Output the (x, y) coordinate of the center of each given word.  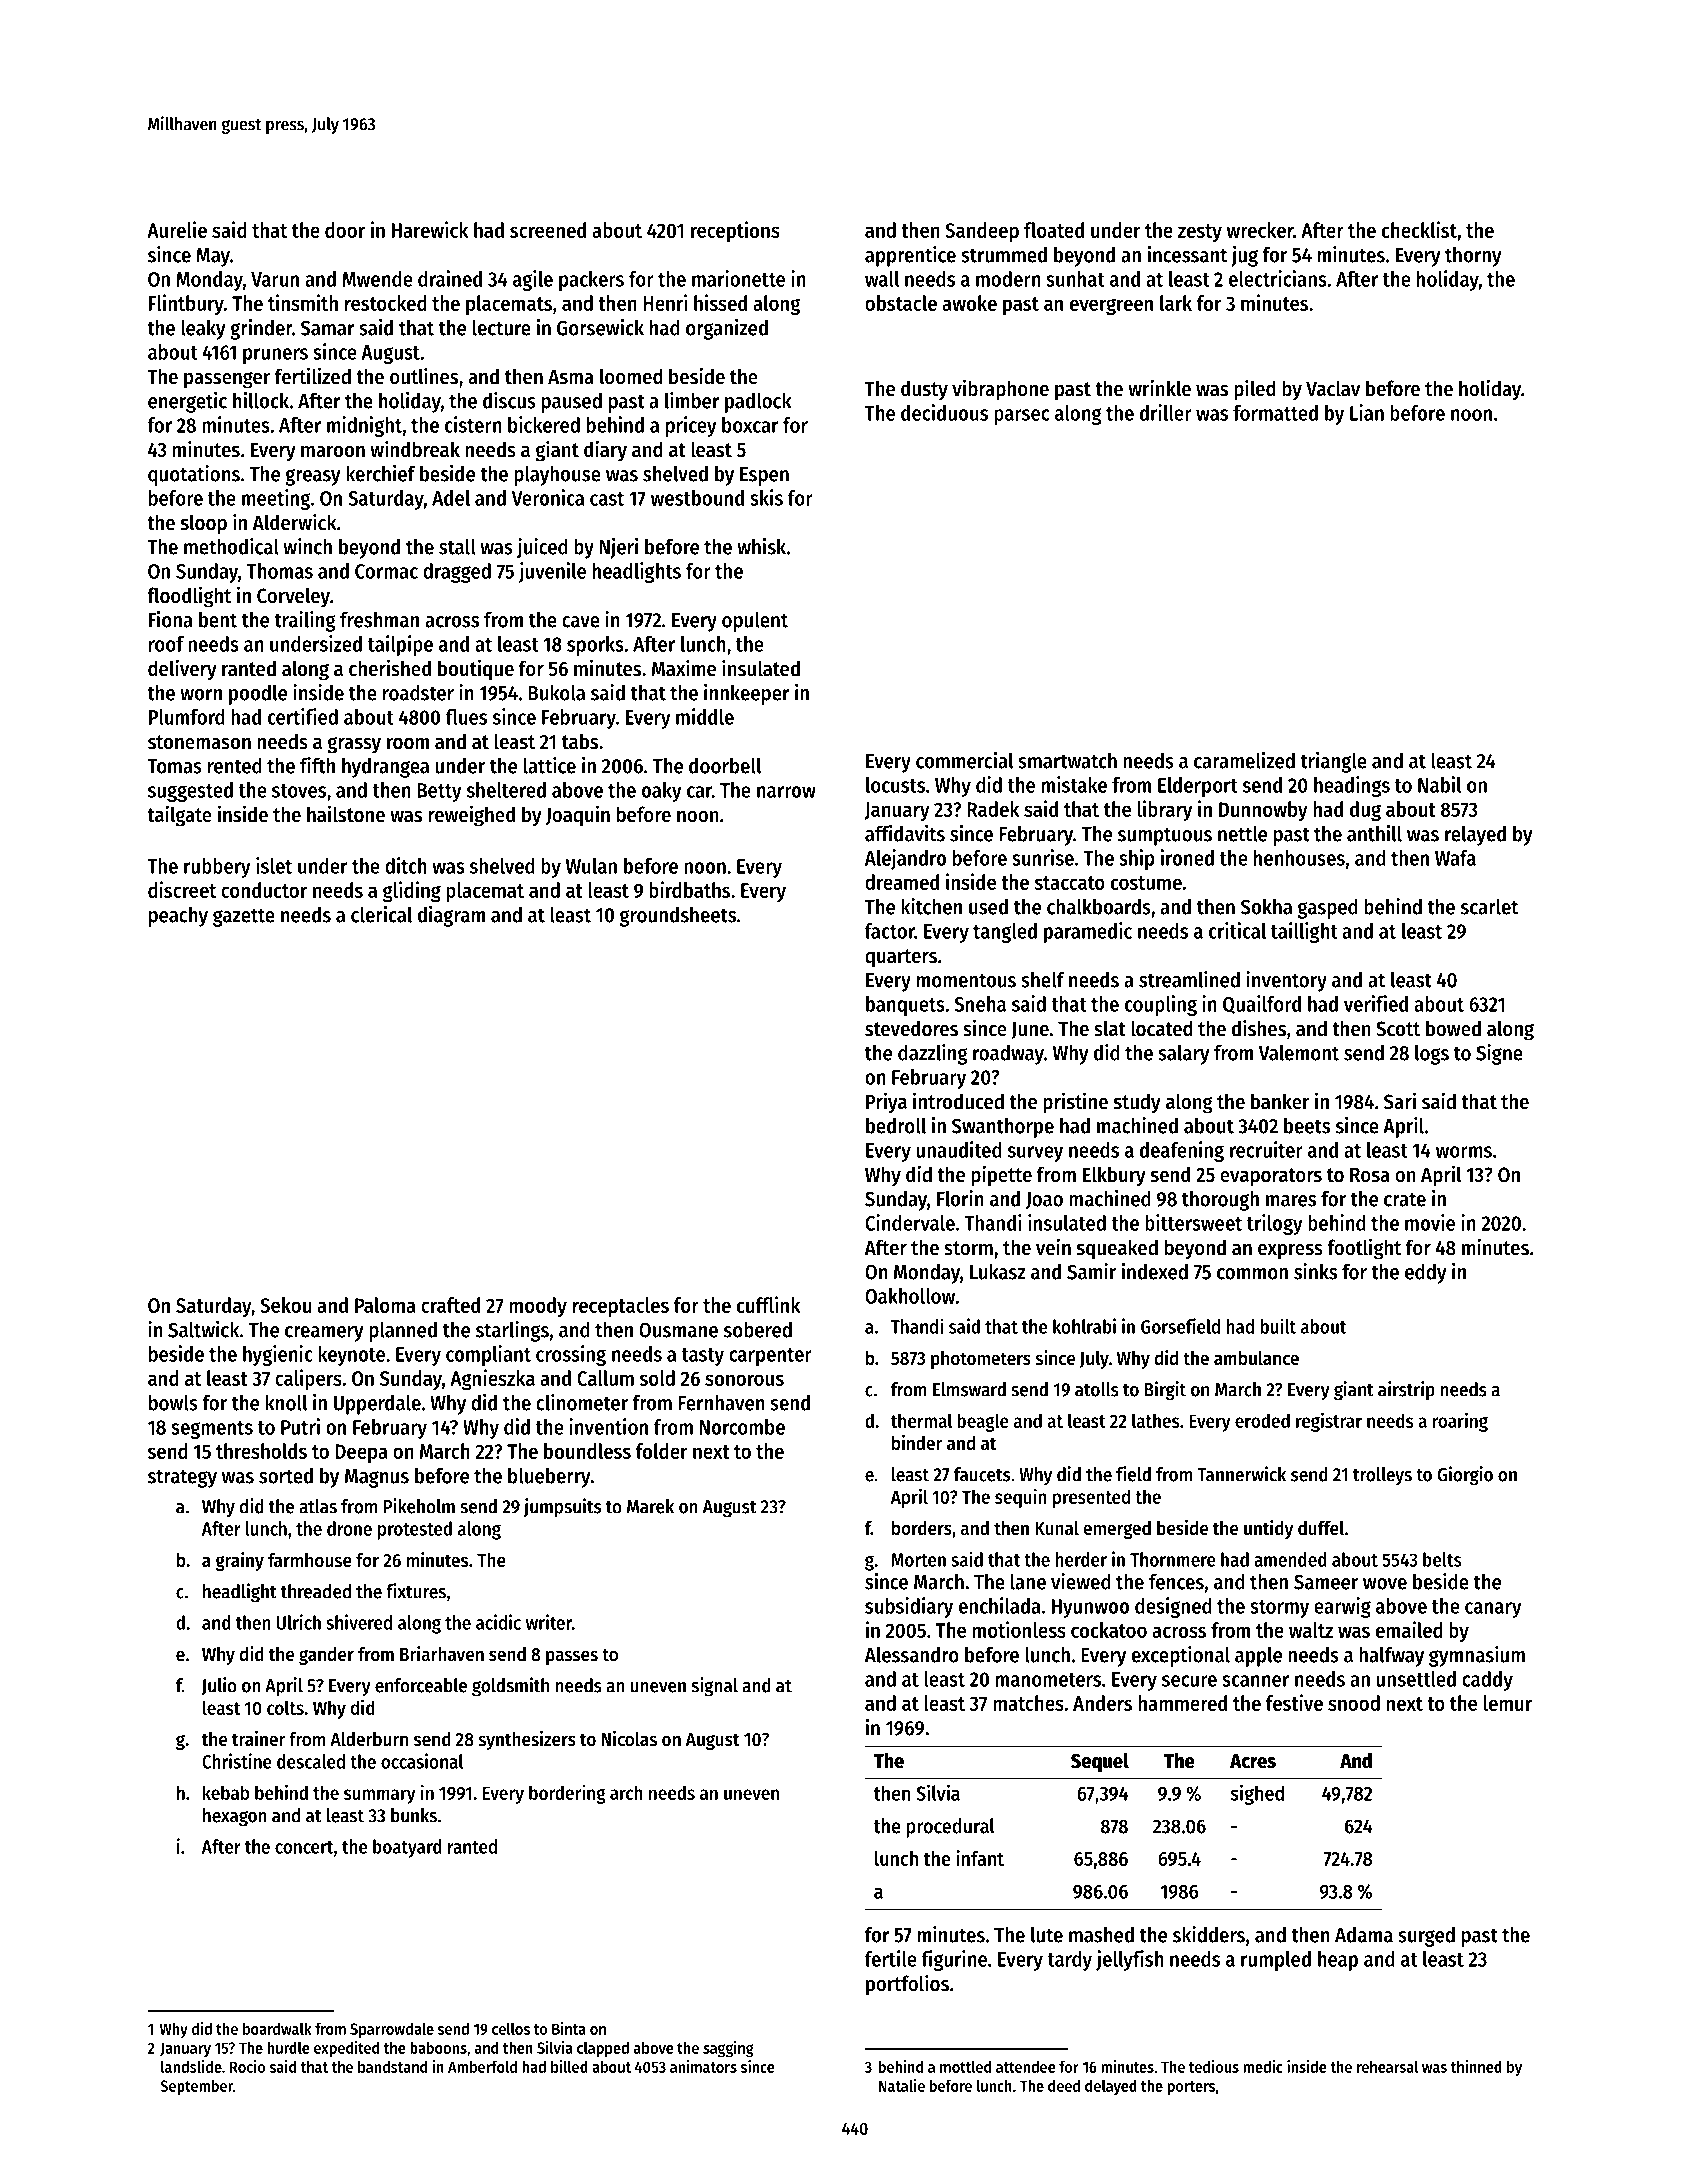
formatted (1275, 413)
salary (1184, 1055)
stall (457, 547)
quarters (901, 958)
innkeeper (747, 694)
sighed (1257, 1794)
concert (304, 1847)
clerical (381, 914)
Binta (568, 2028)
